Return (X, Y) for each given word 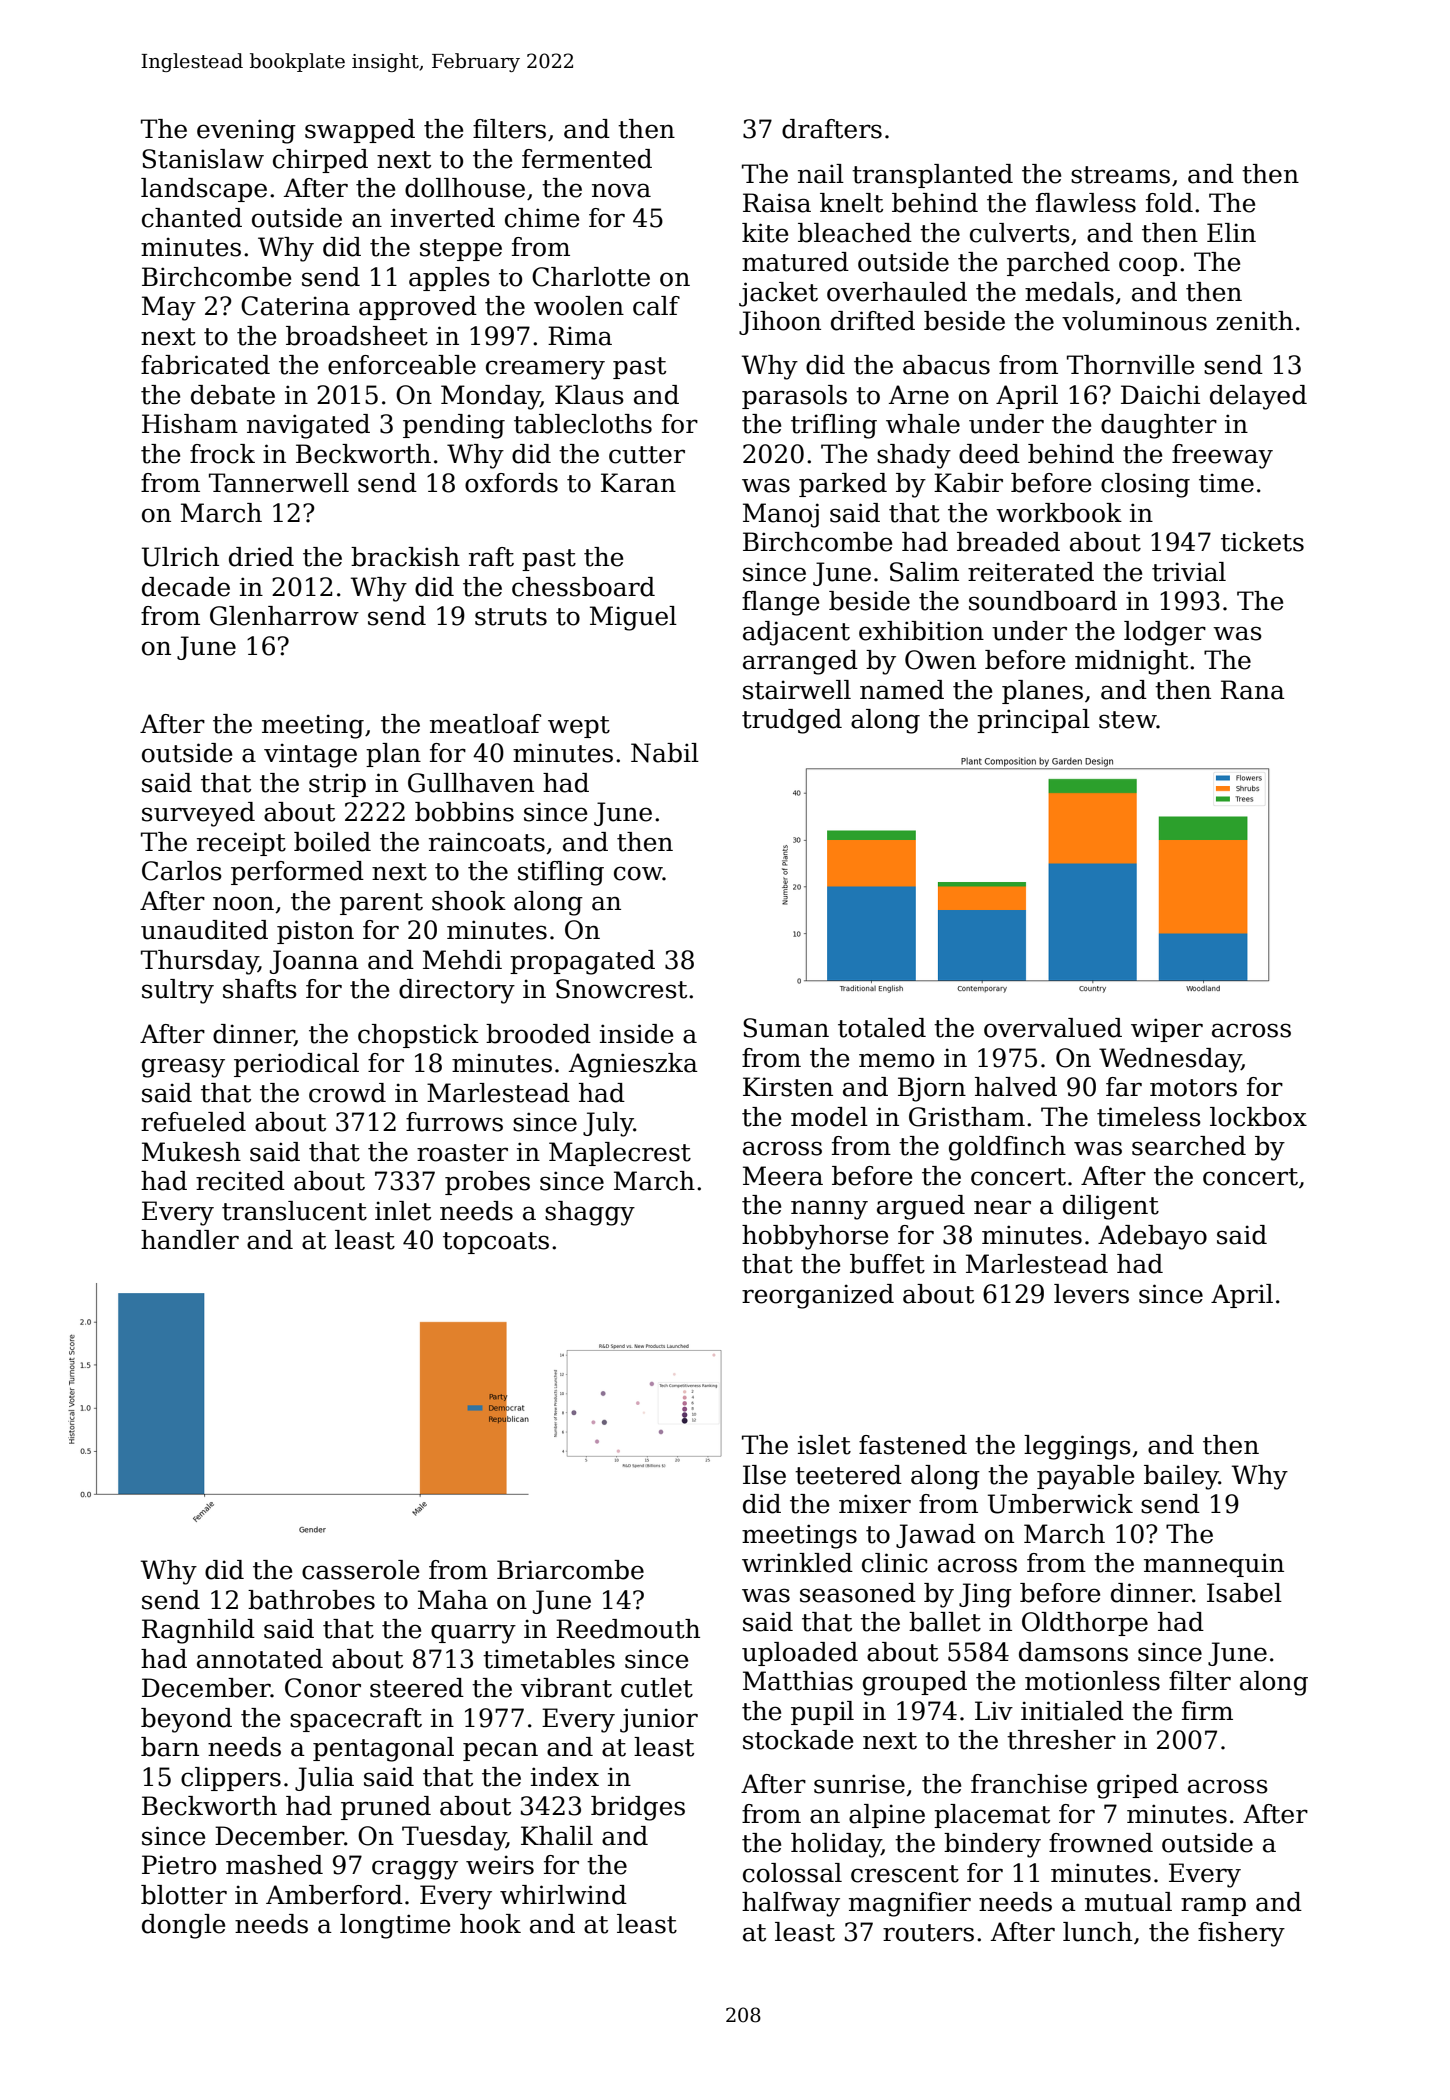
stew (1128, 720)
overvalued (1053, 1028)
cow (638, 873)
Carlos (182, 871)
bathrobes (311, 1600)
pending (454, 426)
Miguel (633, 618)
